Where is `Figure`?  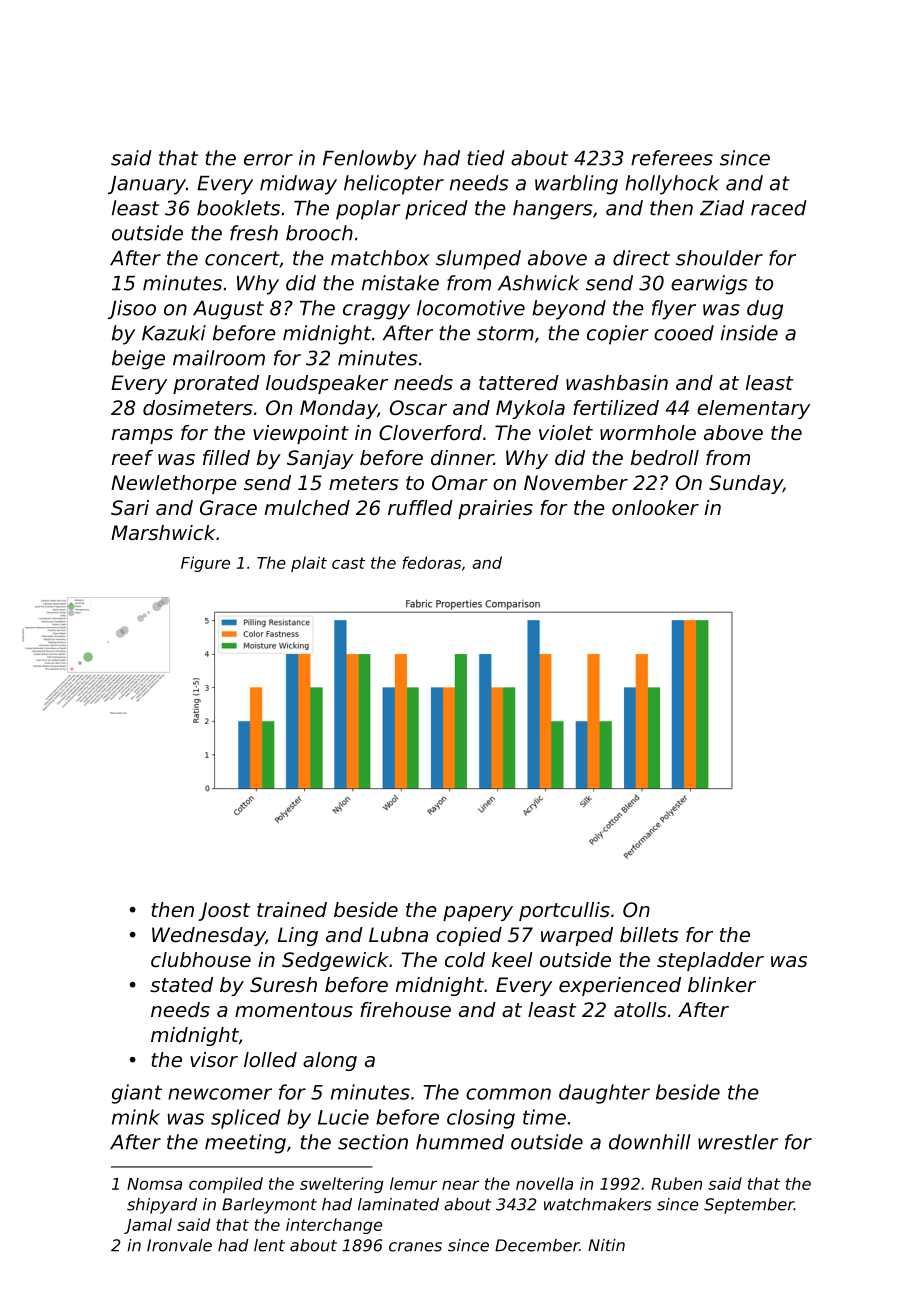 Figure is located at coordinates (205, 564).
